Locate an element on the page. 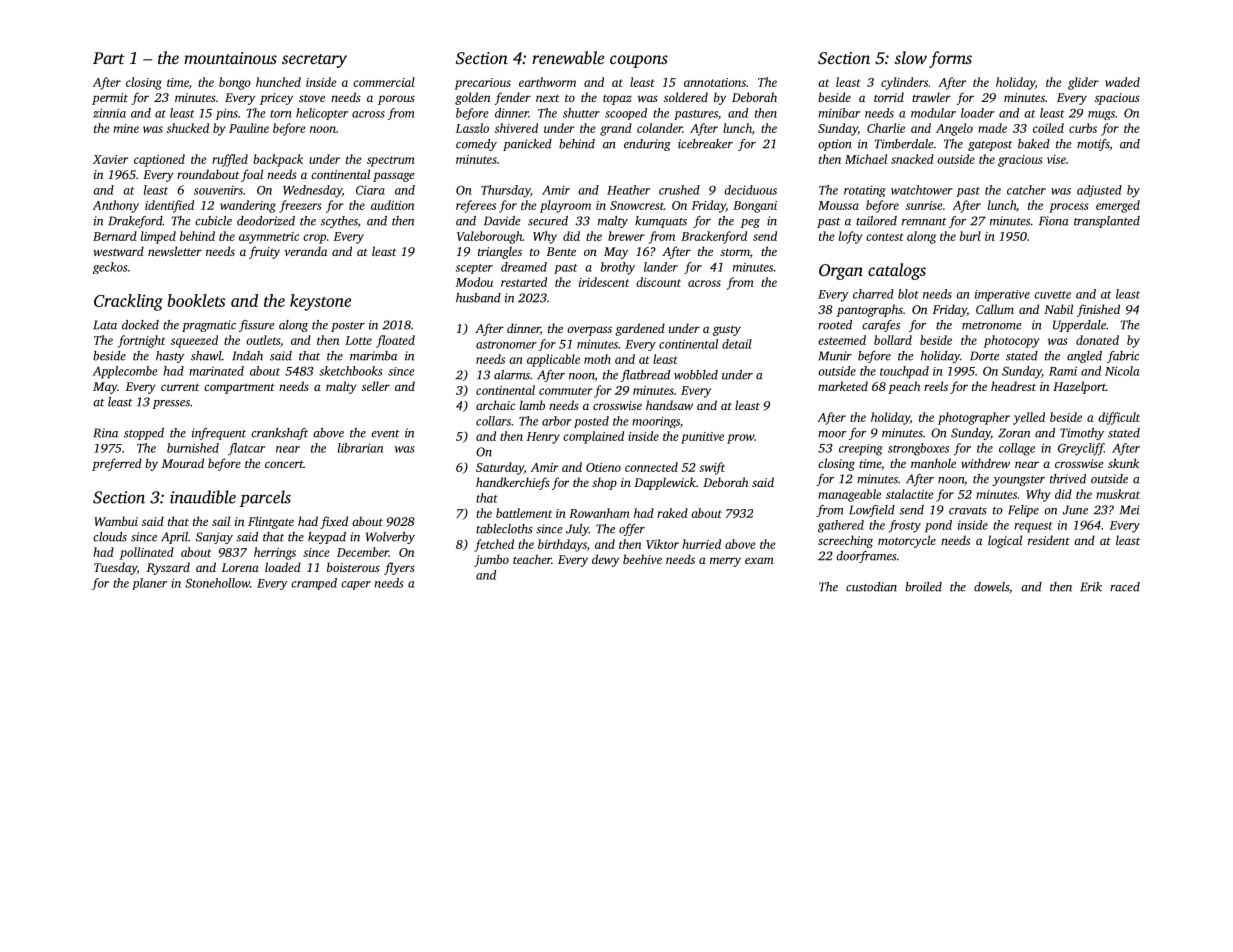 The width and height of the document is (1233, 952). touchpad is located at coordinates (904, 372).
